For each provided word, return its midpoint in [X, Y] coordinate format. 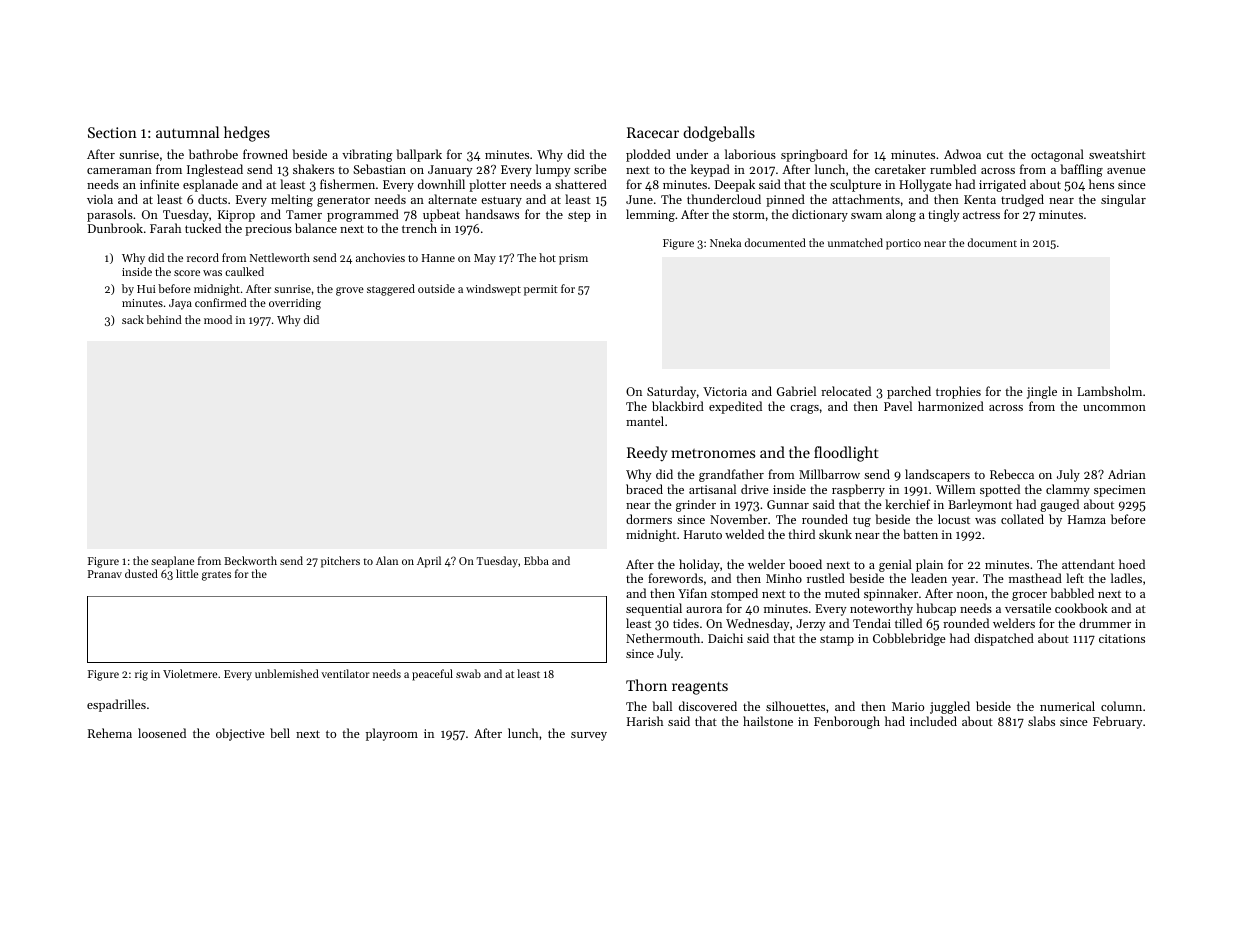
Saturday [671, 392]
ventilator [345, 673]
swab [468, 673]
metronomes [713, 453]
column [1121, 706]
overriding [295, 304]
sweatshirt [1117, 154]
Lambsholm [1109, 391]
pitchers [340, 562]
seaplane [172, 562]
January [450, 171]
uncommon [1114, 408]
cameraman [119, 171]
